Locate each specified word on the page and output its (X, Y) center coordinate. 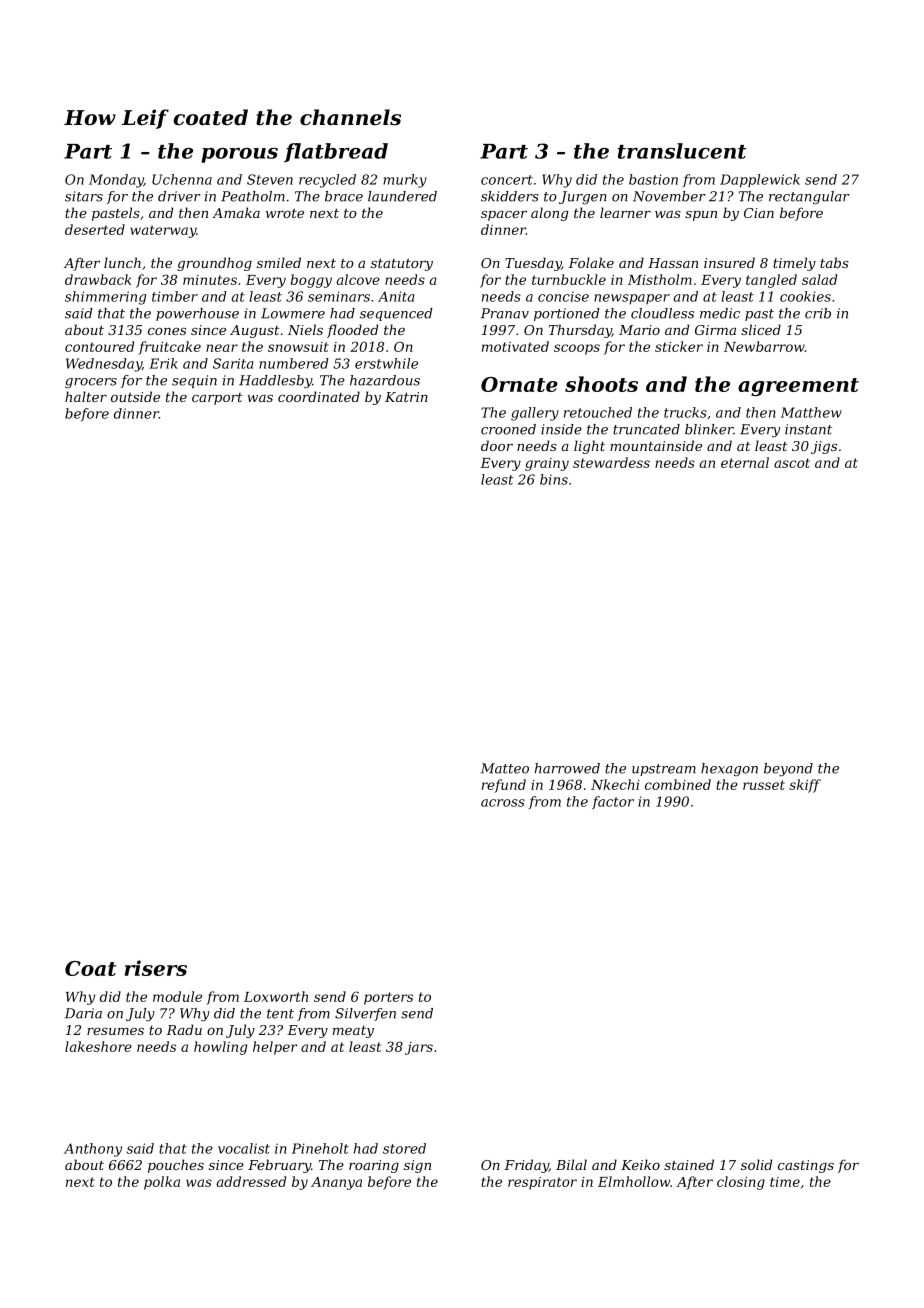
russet (764, 785)
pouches (176, 1166)
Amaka (236, 212)
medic (720, 313)
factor (613, 802)
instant (808, 429)
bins (554, 479)
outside (135, 396)
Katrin (406, 397)
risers (156, 968)
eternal (745, 462)
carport (217, 399)
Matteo (505, 768)
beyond (788, 769)
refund (504, 786)
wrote (285, 213)
